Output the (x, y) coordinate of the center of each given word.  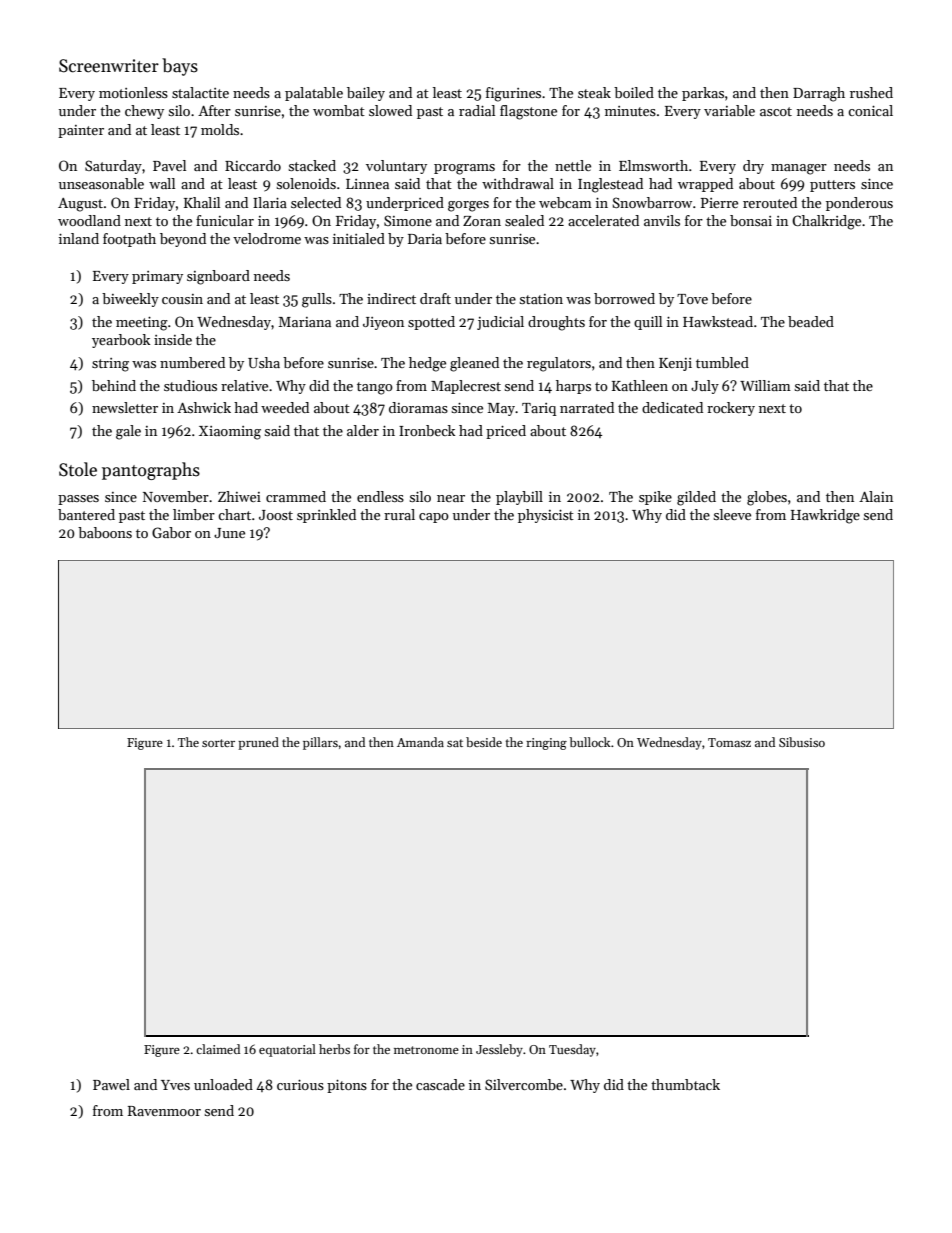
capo (434, 518)
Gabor (171, 532)
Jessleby (499, 1050)
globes (767, 498)
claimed (218, 1049)
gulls (317, 300)
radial (477, 110)
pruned (258, 743)
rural (399, 514)
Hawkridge (825, 516)
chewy (144, 112)
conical (870, 110)
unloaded (223, 1084)
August (80, 205)
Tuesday (572, 1050)
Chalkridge (826, 222)
